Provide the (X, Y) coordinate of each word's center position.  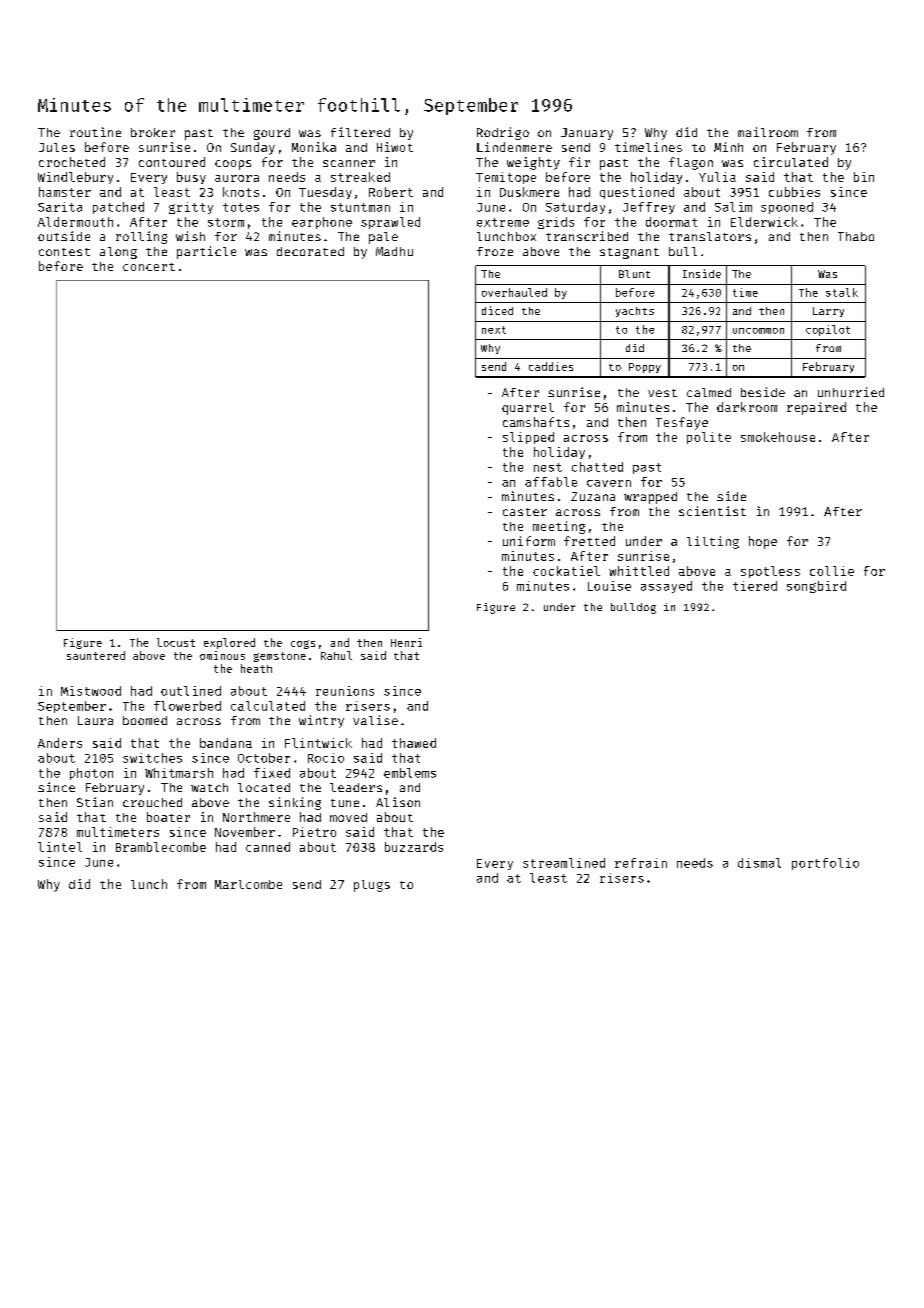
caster (525, 512)
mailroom (768, 132)
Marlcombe (248, 884)
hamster (65, 192)
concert (149, 267)
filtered (360, 132)
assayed (666, 587)
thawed (414, 743)
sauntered (96, 655)
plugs (372, 886)
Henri (406, 642)
